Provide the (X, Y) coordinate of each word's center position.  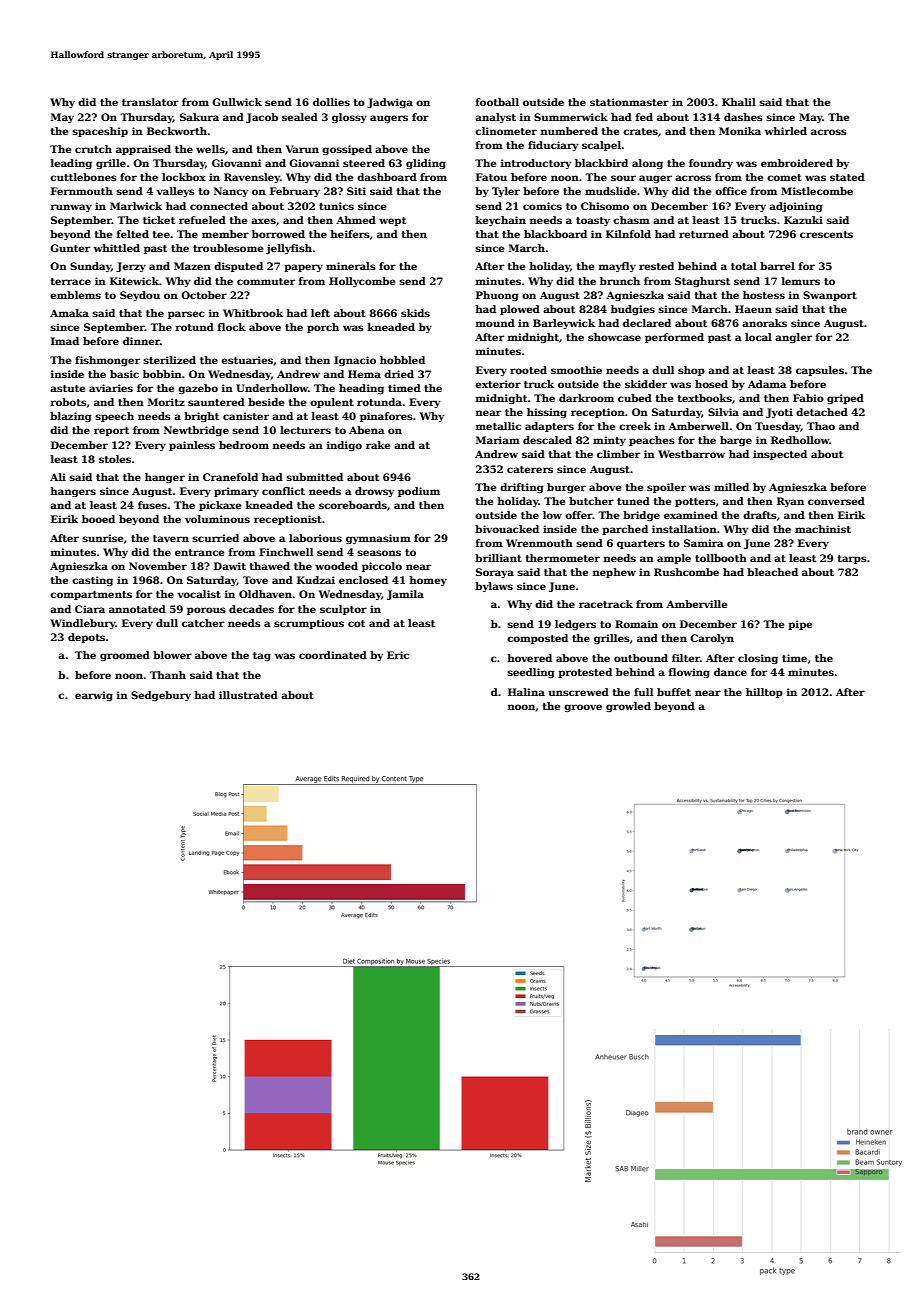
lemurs (801, 281)
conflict (283, 491)
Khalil (739, 102)
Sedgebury (161, 696)
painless (192, 446)
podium (419, 492)
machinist (823, 529)
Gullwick (237, 102)
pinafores (386, 417)
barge (736, 441)
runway (71, 208)
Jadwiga (390, 103)
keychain (501, 221)
